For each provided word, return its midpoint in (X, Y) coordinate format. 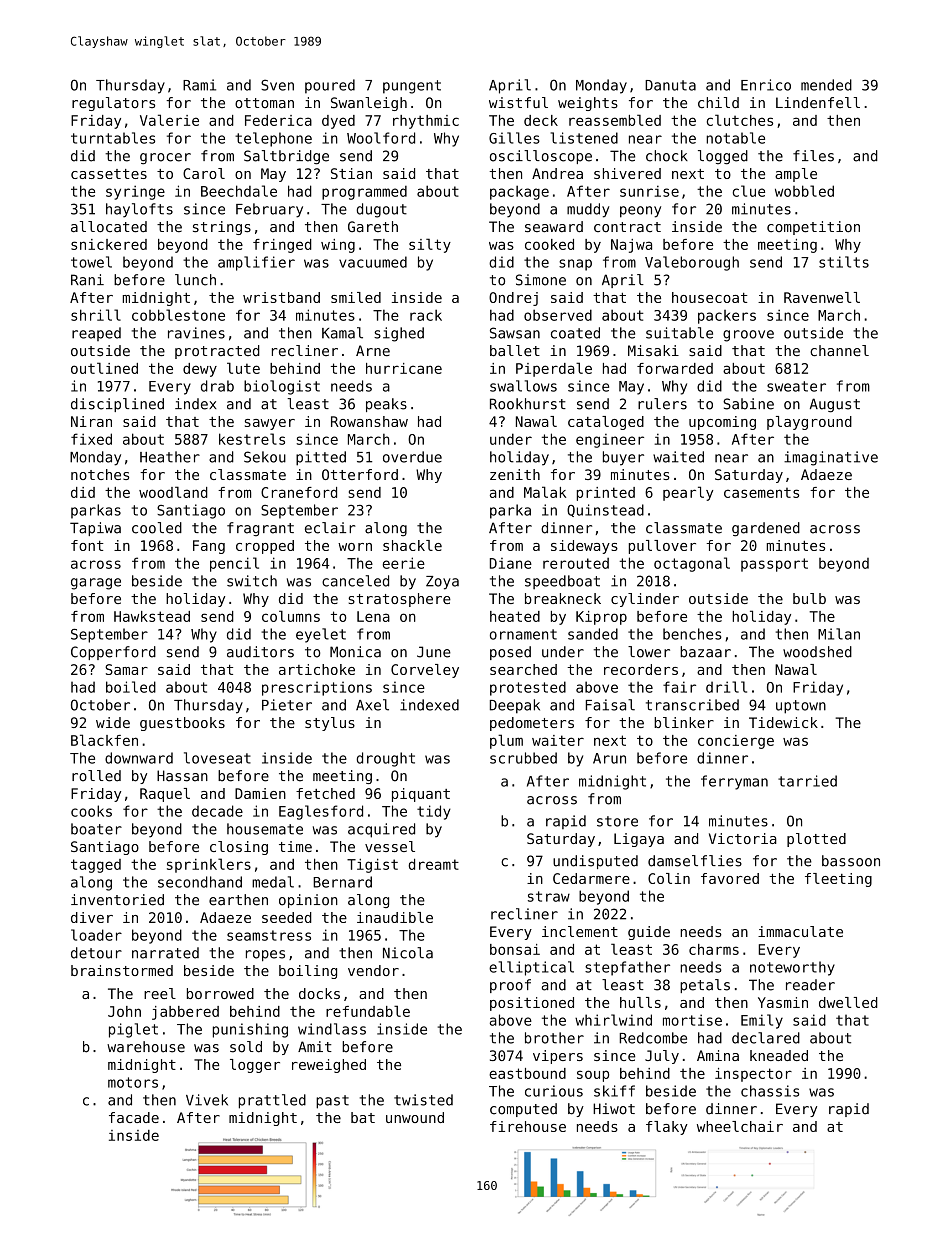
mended (826, 85)
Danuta (670, 85)
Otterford (360, 474)
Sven (277, 85)
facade (134, 1117)
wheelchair (740, 1126)
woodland (173, 492)
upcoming (722, 423)
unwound (415, 1117)
